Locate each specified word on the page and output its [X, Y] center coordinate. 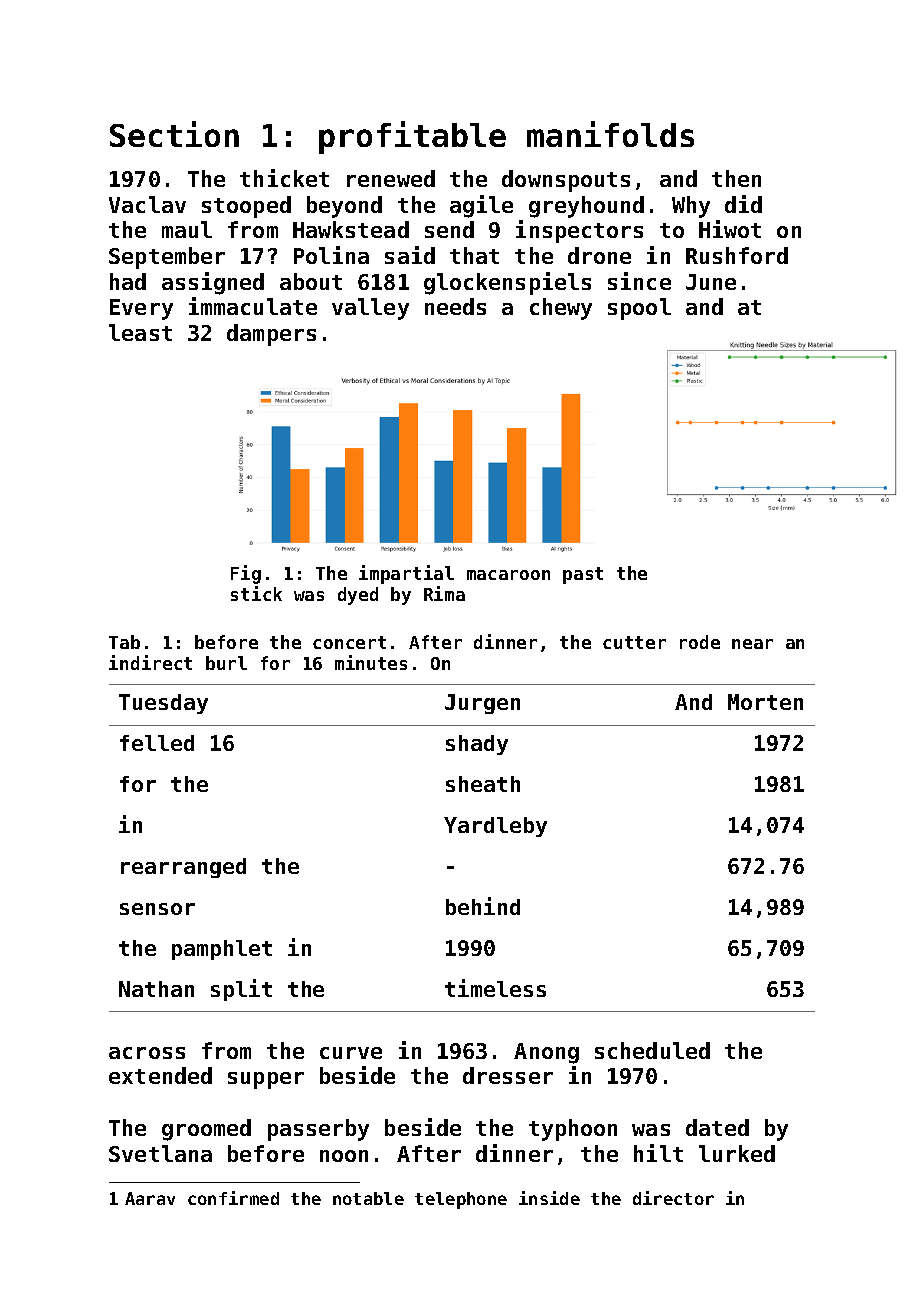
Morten [765, 702]
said [410, 255]
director [673, 1198]
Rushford [737, 255]
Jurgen [482, 704]
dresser [508, 1075]
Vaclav [147, 204]
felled [157, 743]
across [147, 1053]
